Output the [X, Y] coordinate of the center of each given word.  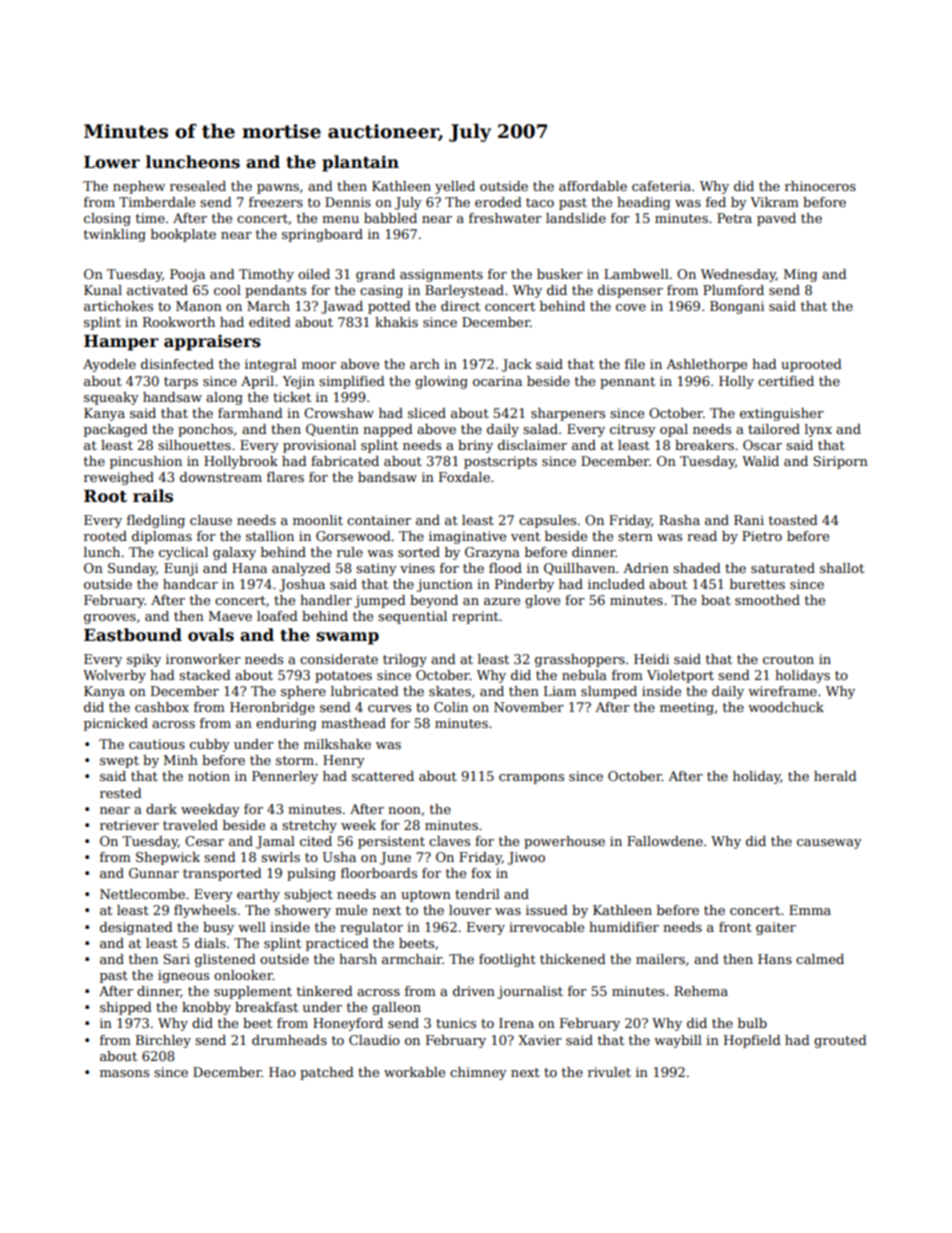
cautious [157, 744]
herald [835, 776]
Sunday [132, 569]
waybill [678, 1041]
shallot [842, 568]
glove [542, 601]
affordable [593, 186]
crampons [531, 779]
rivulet [609, 1072]
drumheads [289, 1040]
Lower [112, 162]
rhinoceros [820, 186]
